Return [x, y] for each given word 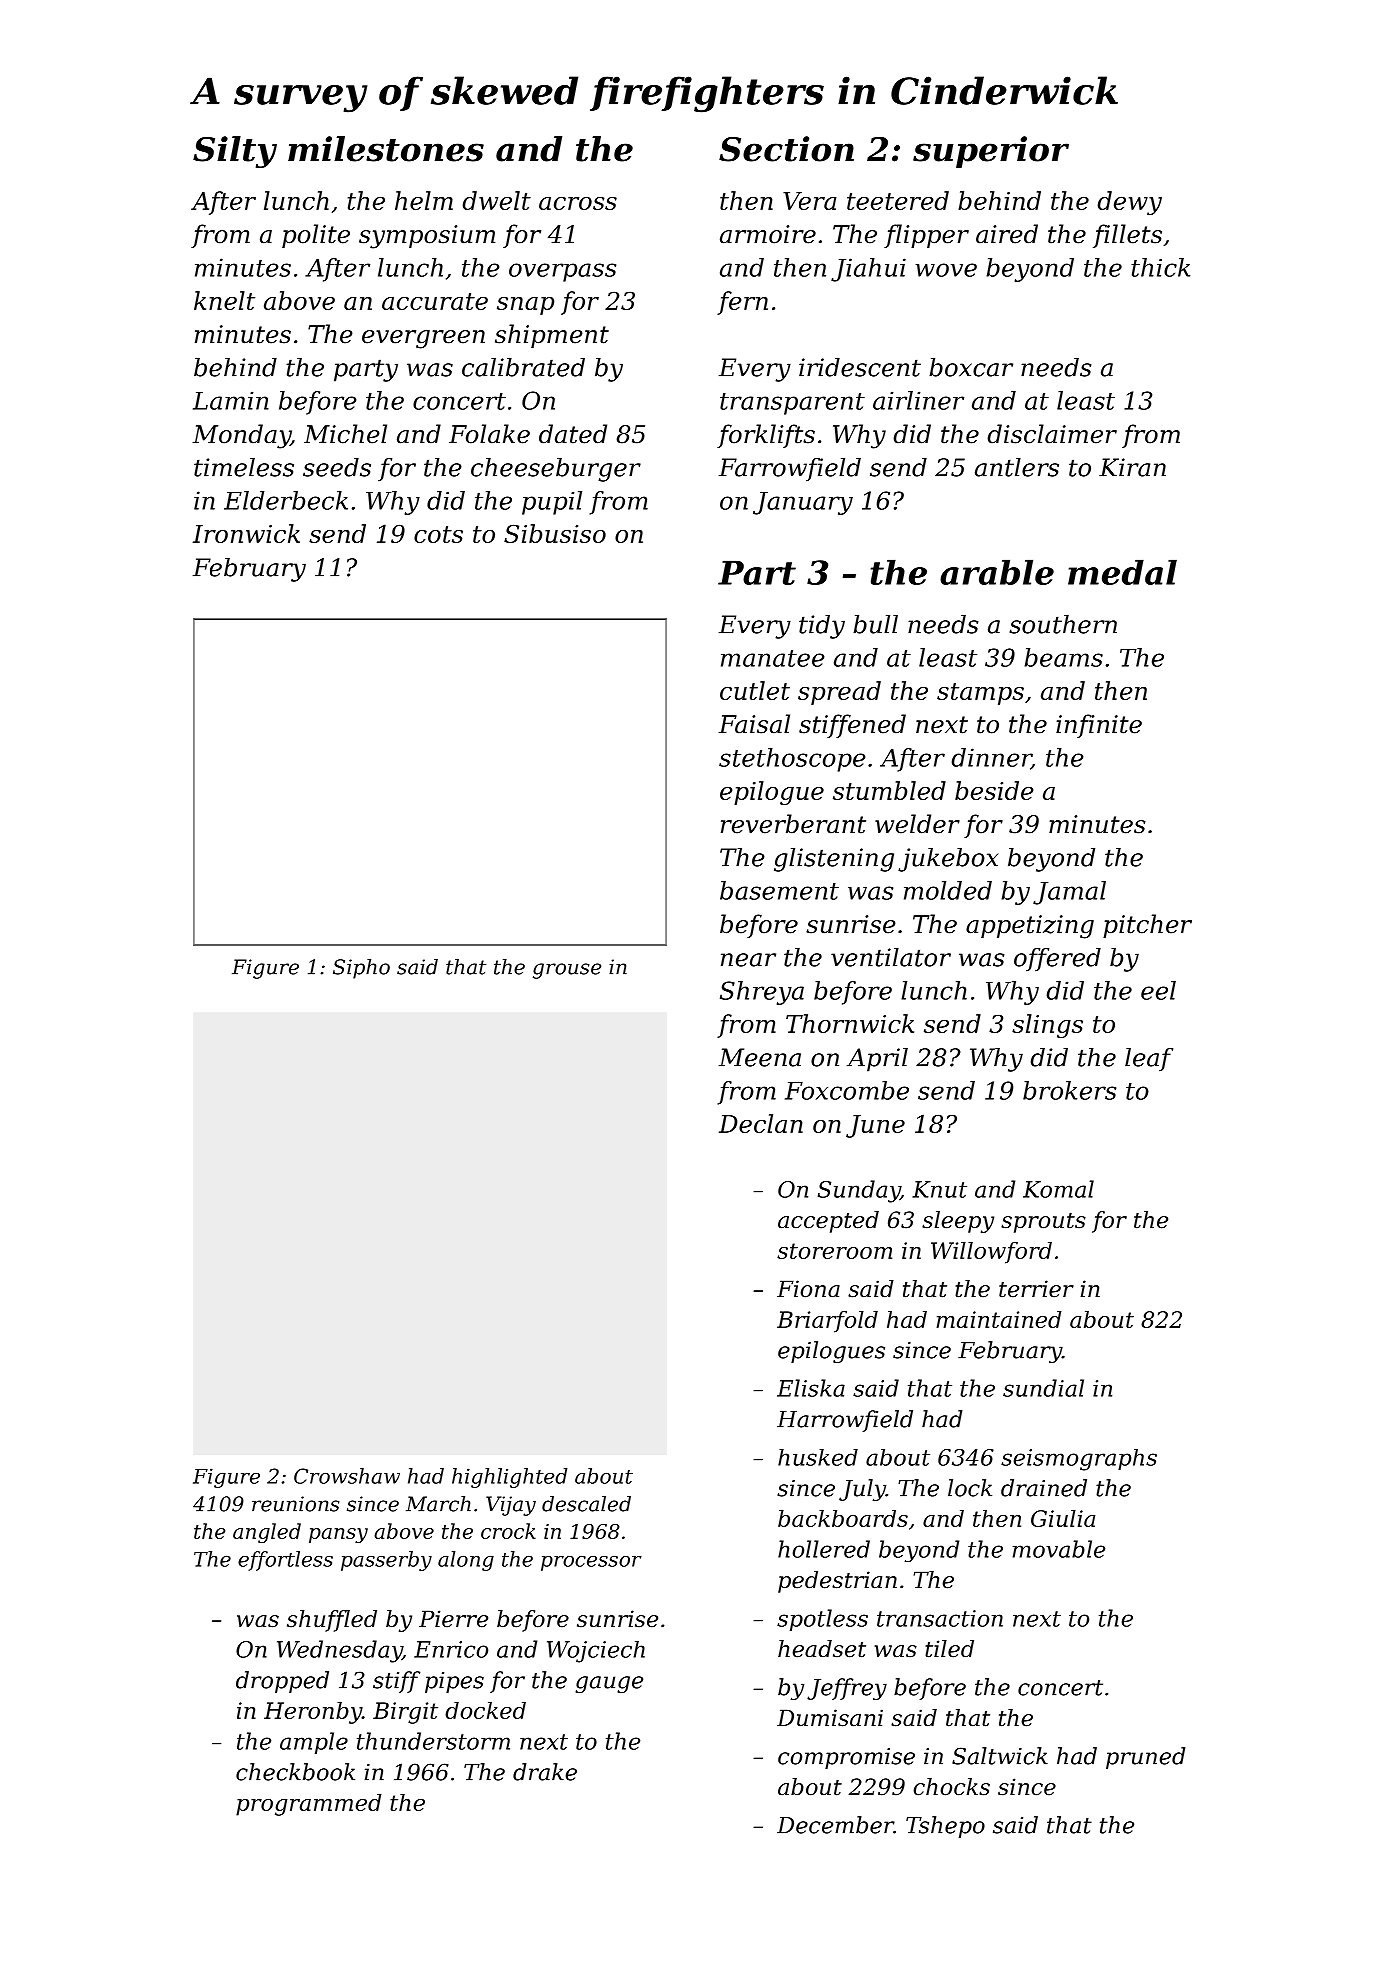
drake [545, 1772]
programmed [309, 1805]
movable [1059, 1549]
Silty [235, 152]
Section [786, 149]
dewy [1130, 203]
